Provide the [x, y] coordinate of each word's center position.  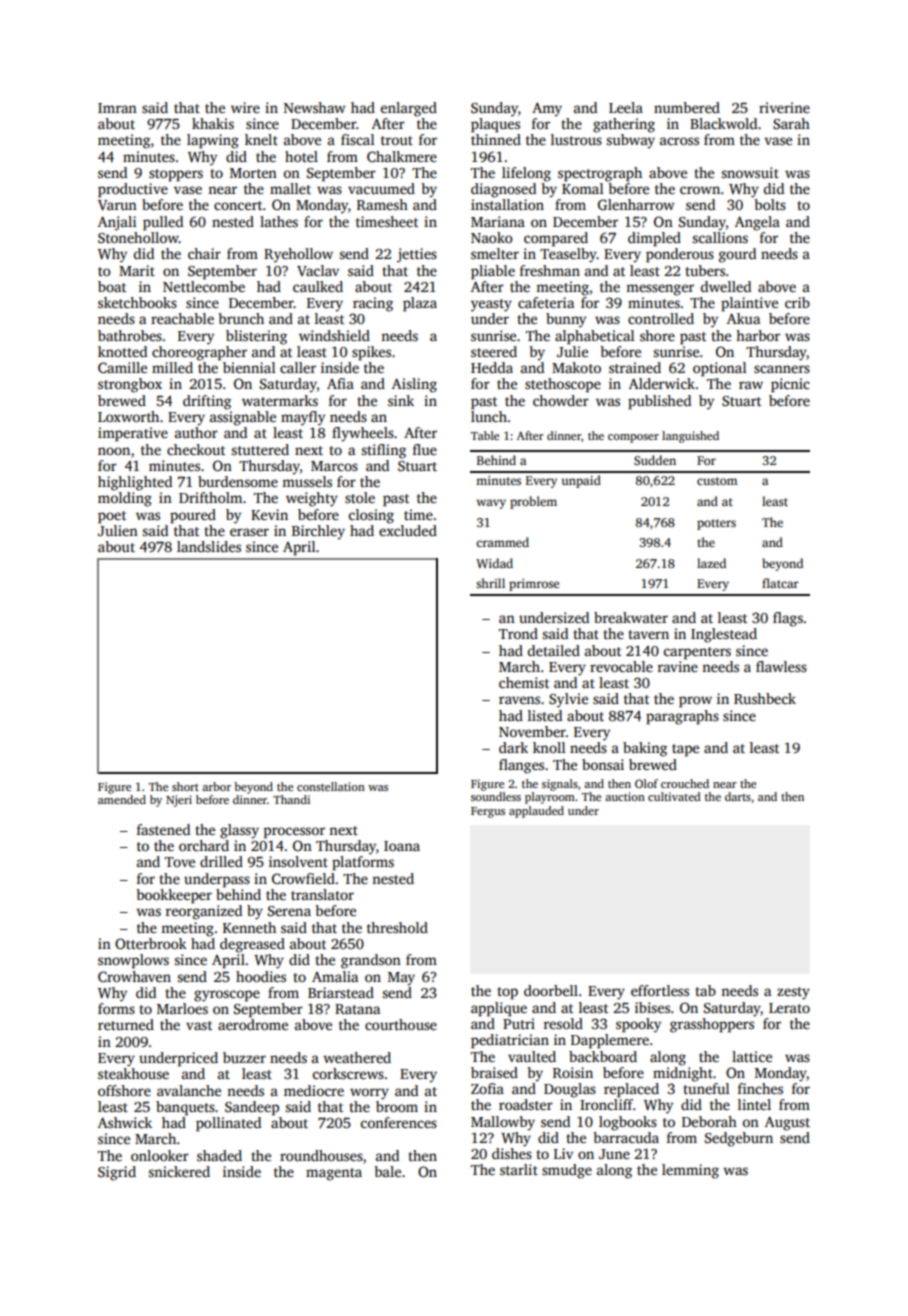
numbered [687, 107]
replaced [631, 1090]
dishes [512, 1153]
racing [373, 304]
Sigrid [117, 1173]
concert [238, 205]
